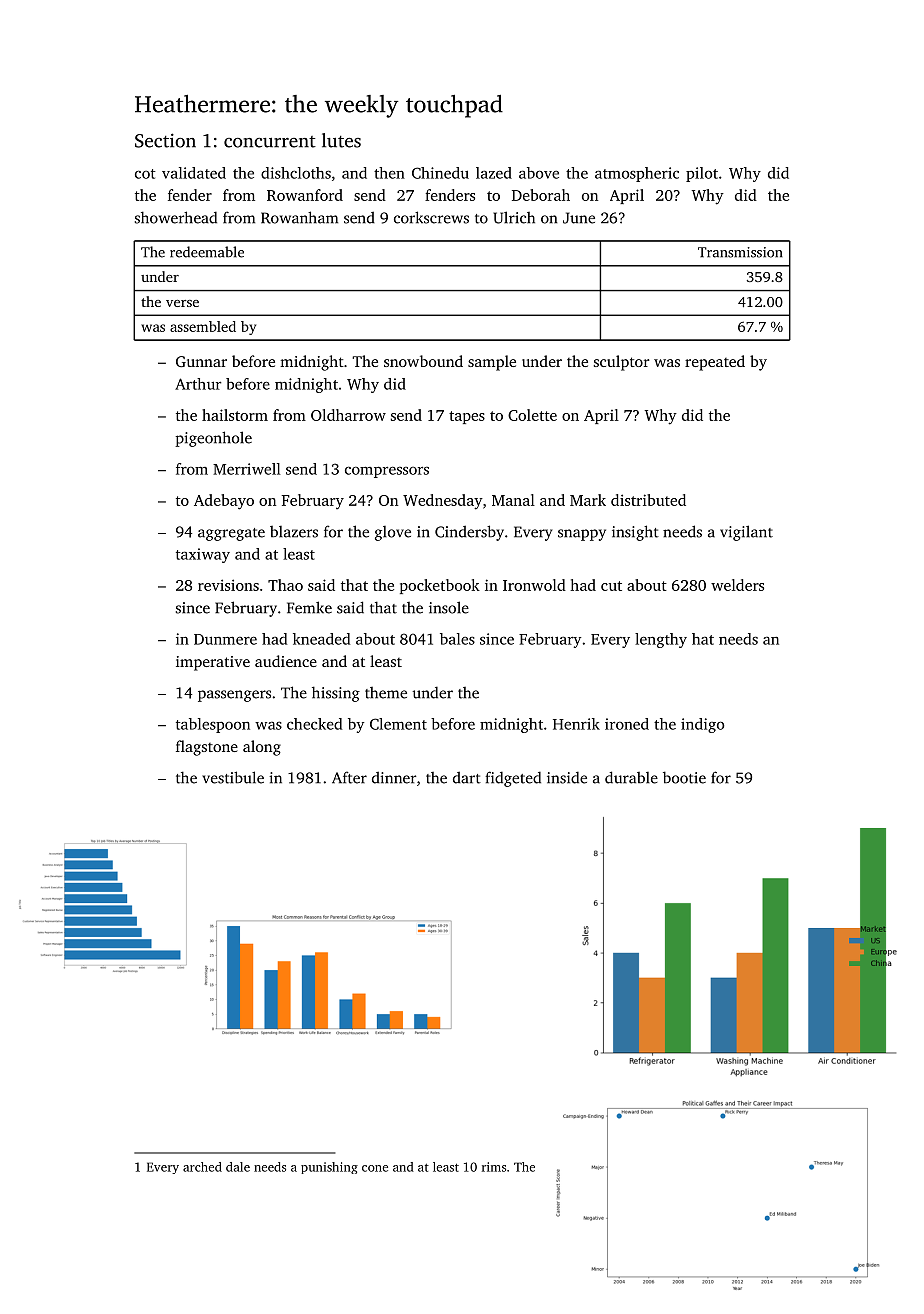 This image has height=1314, width=924. Describe the element at coordinates (702, 725) in the image. I see `indigo` at that location.
